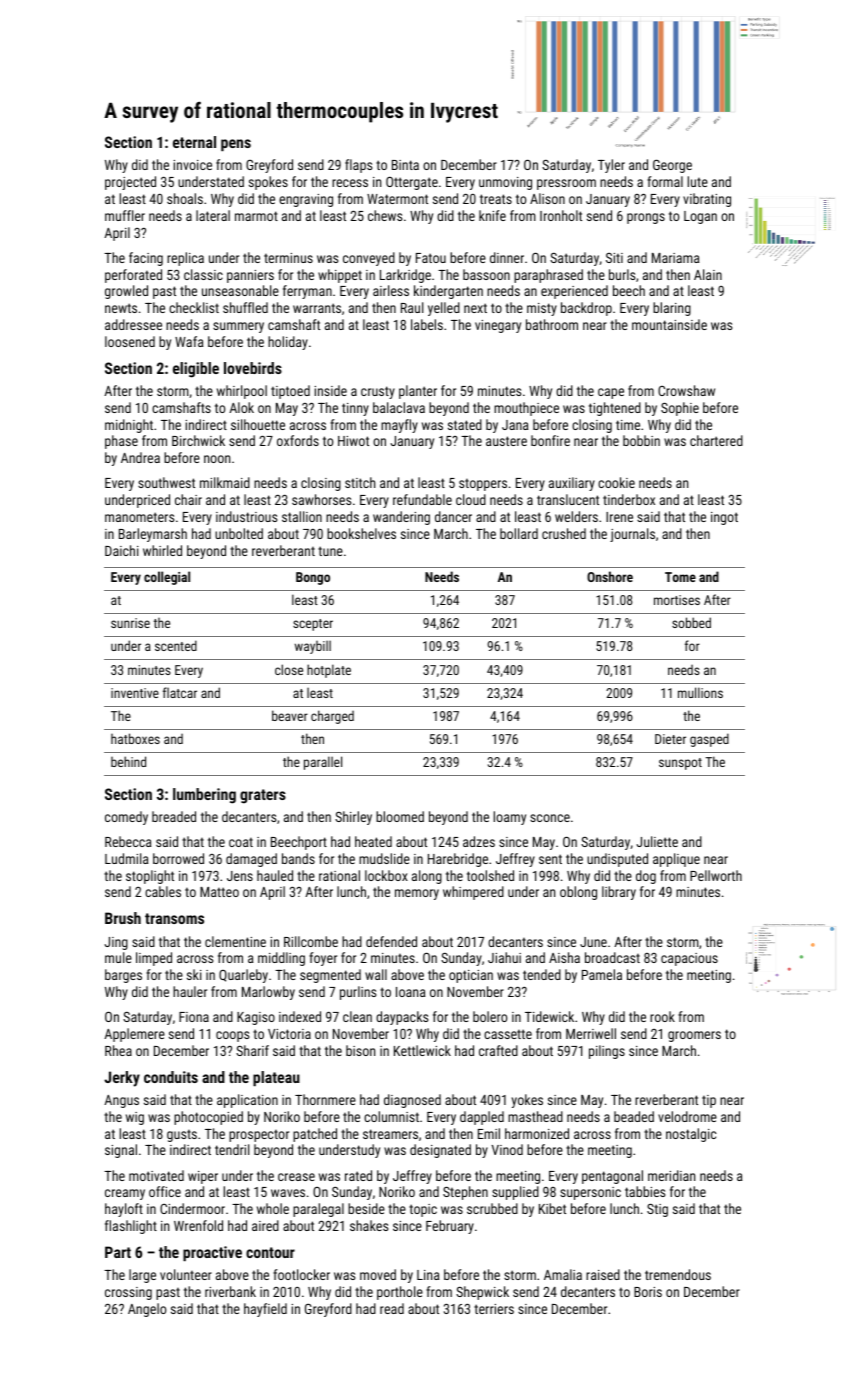 This screenshot has width=849, height=1400. Describe the element at coordinates (527, 1101) in the screenshot. I see `yokes` at that location.
